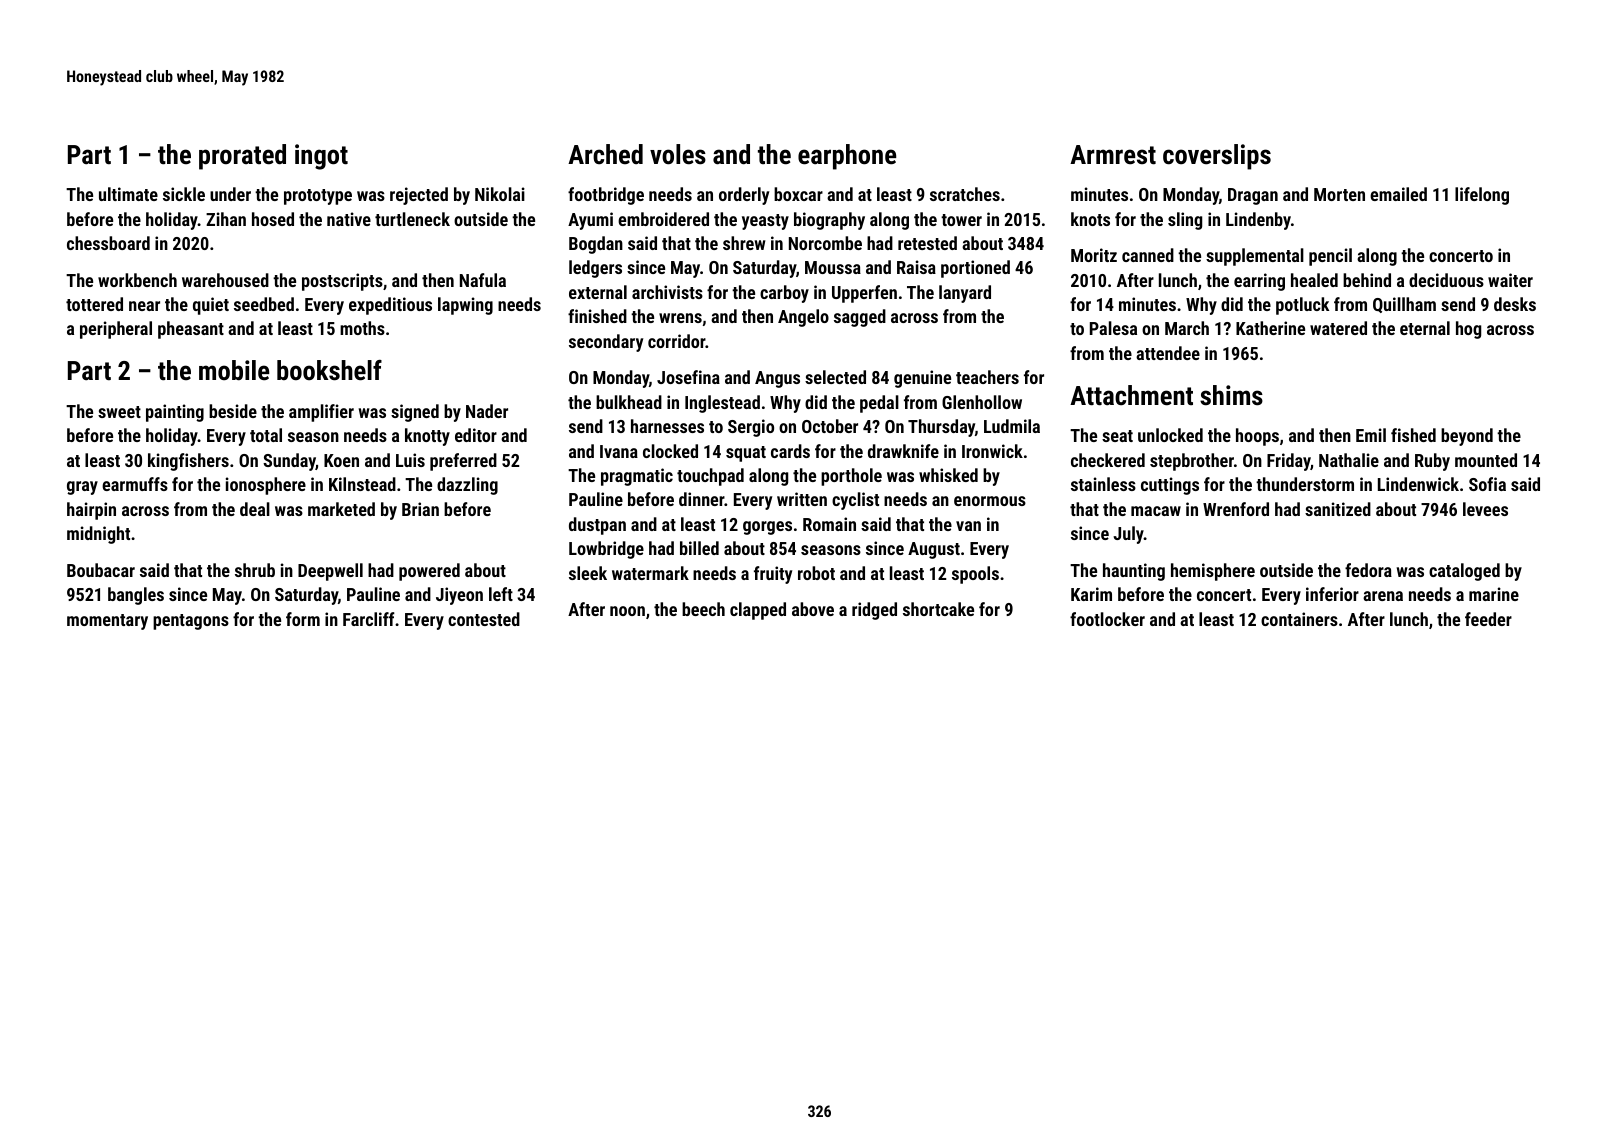  I want to click on feeder, so click(1488, 619).
